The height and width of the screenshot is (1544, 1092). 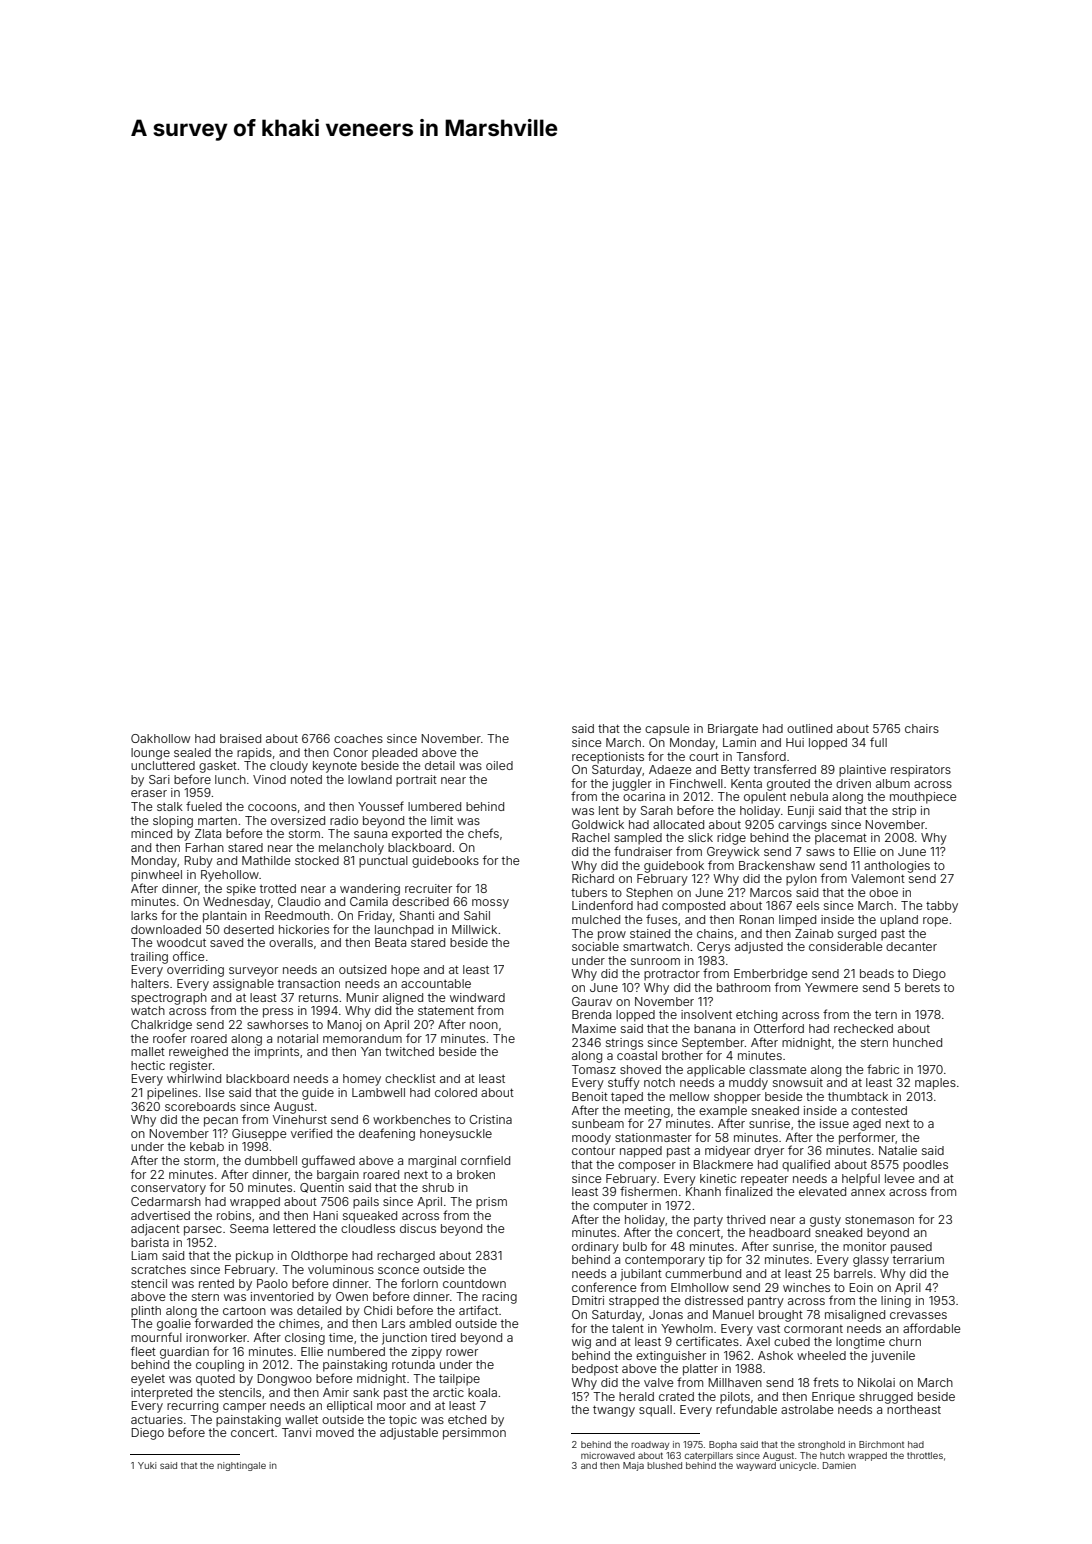 I want to click on Yuki, so click(x=147, y=1465).
